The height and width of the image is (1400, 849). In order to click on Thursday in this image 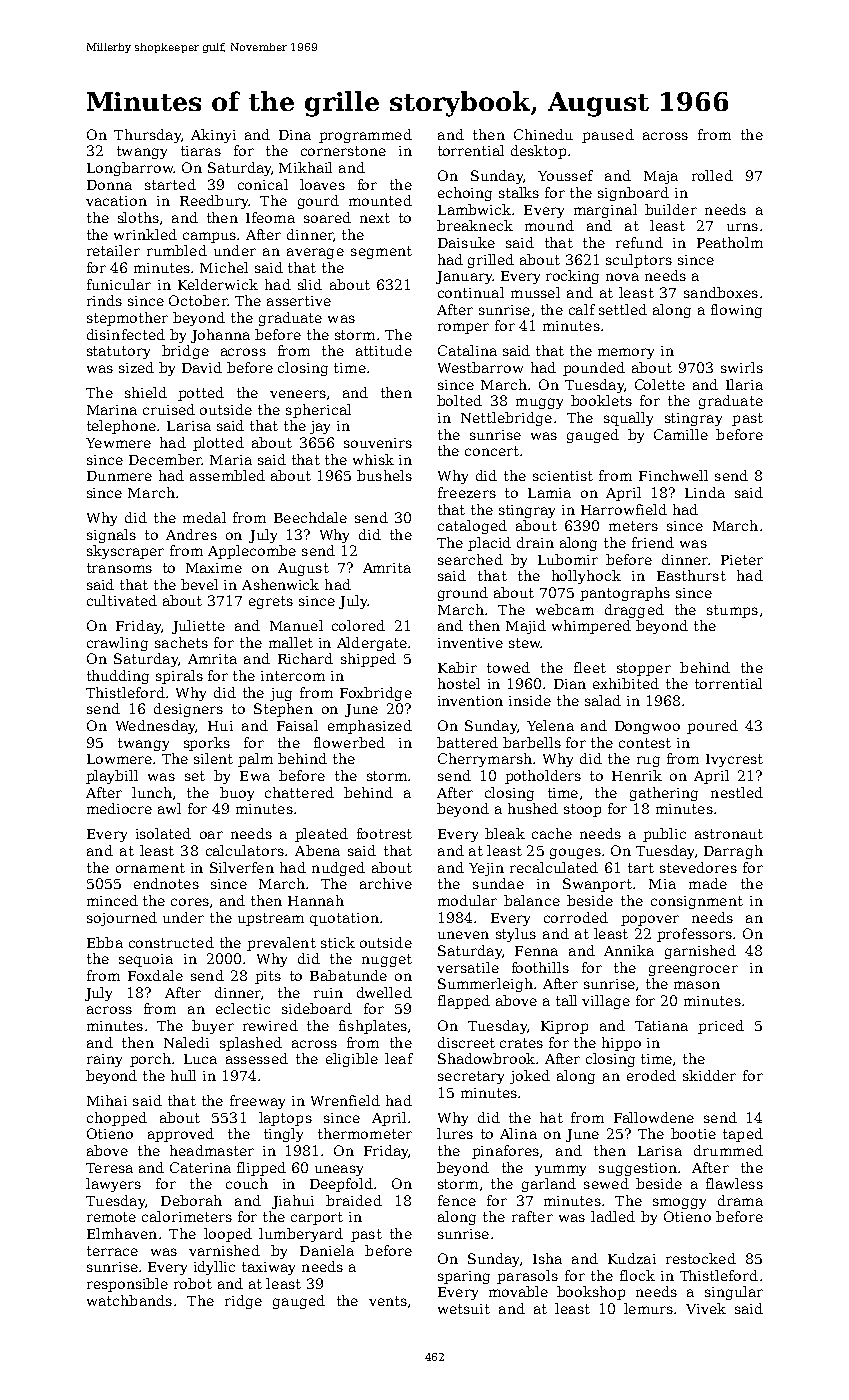, I will do `click(147, 136)`.
